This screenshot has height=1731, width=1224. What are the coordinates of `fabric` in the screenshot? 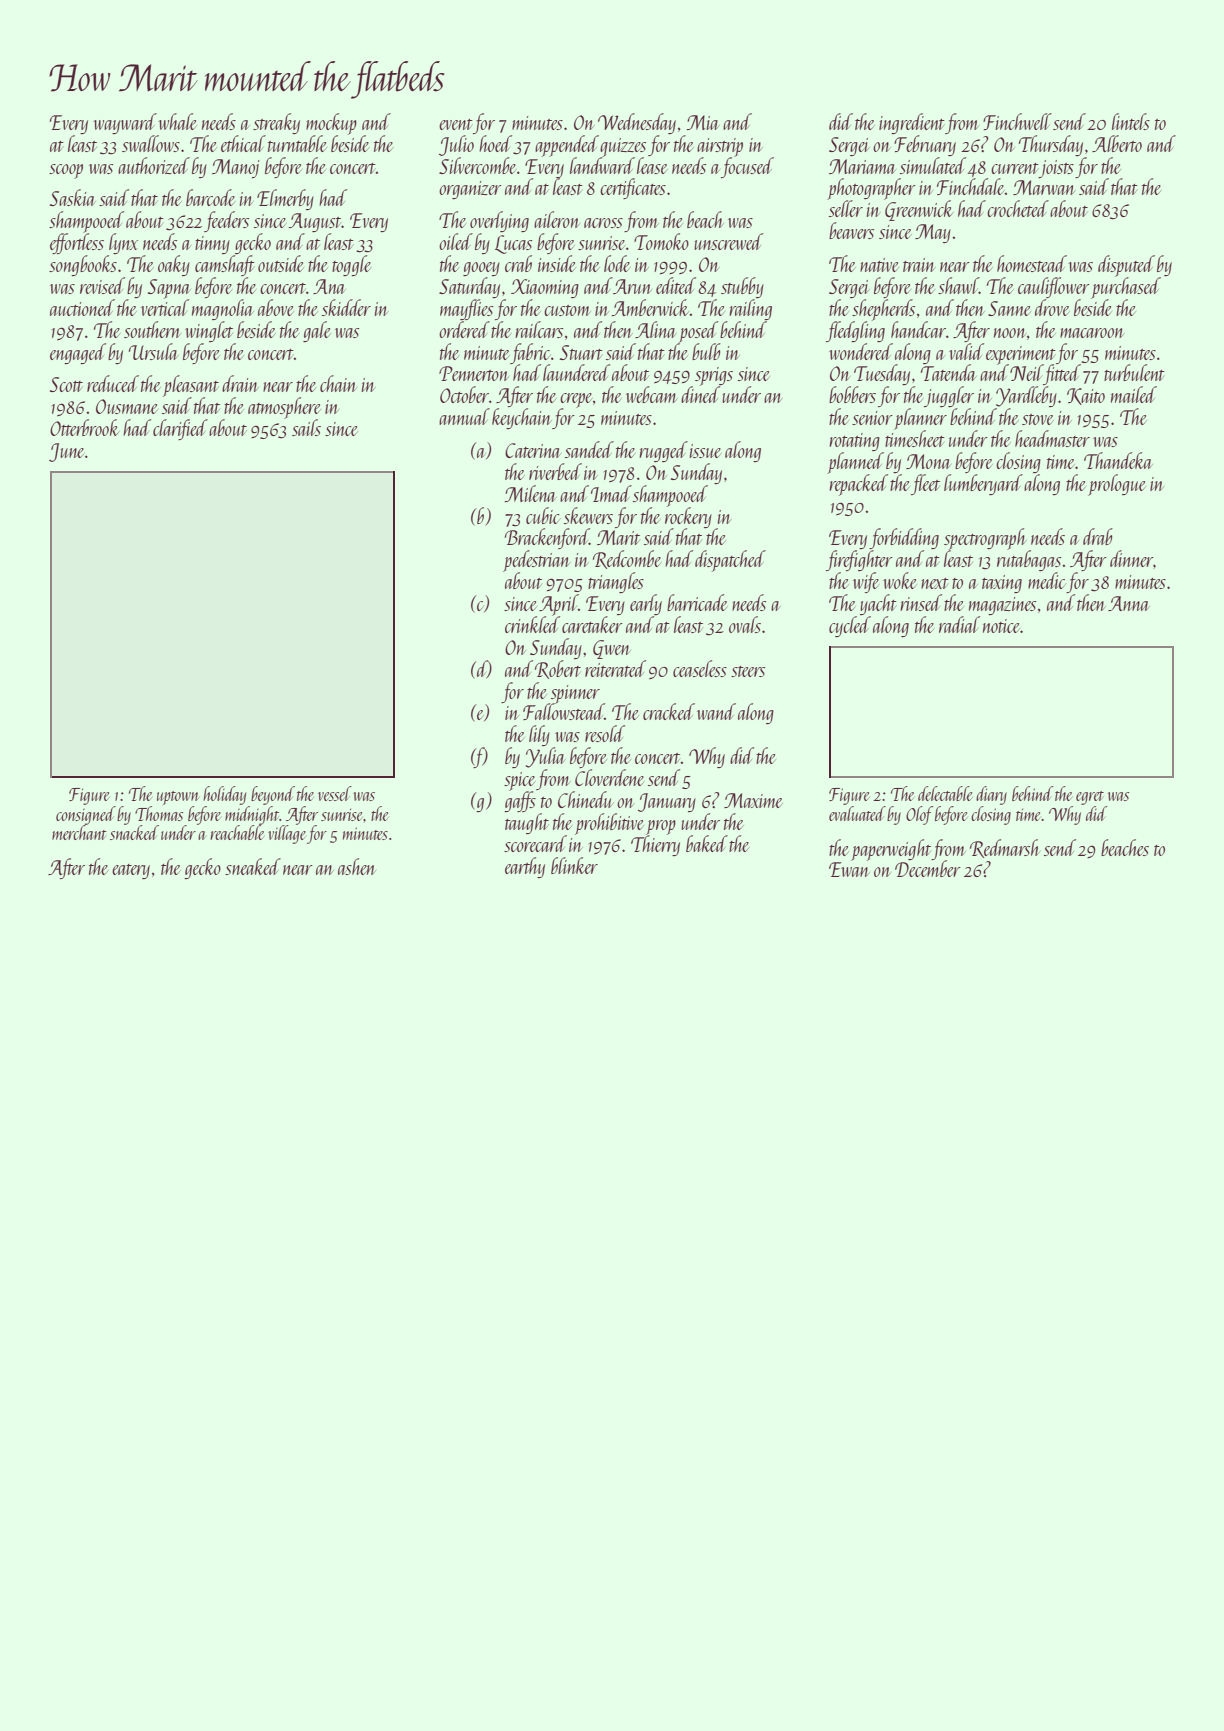 It's located at (530, 353).
